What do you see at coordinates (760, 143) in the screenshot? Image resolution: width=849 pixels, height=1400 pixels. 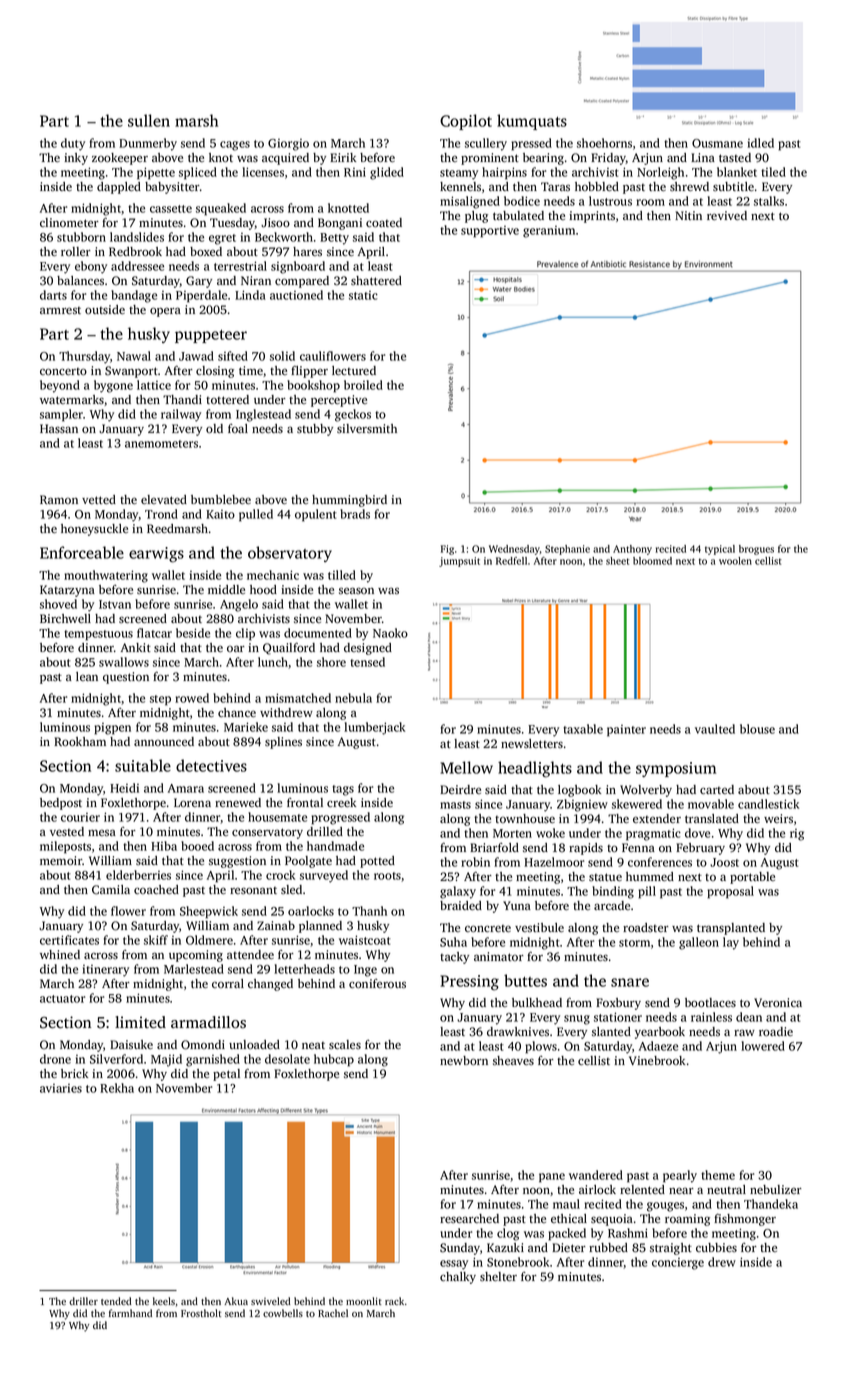 I see `idled` at bounding box center [760, 143].
